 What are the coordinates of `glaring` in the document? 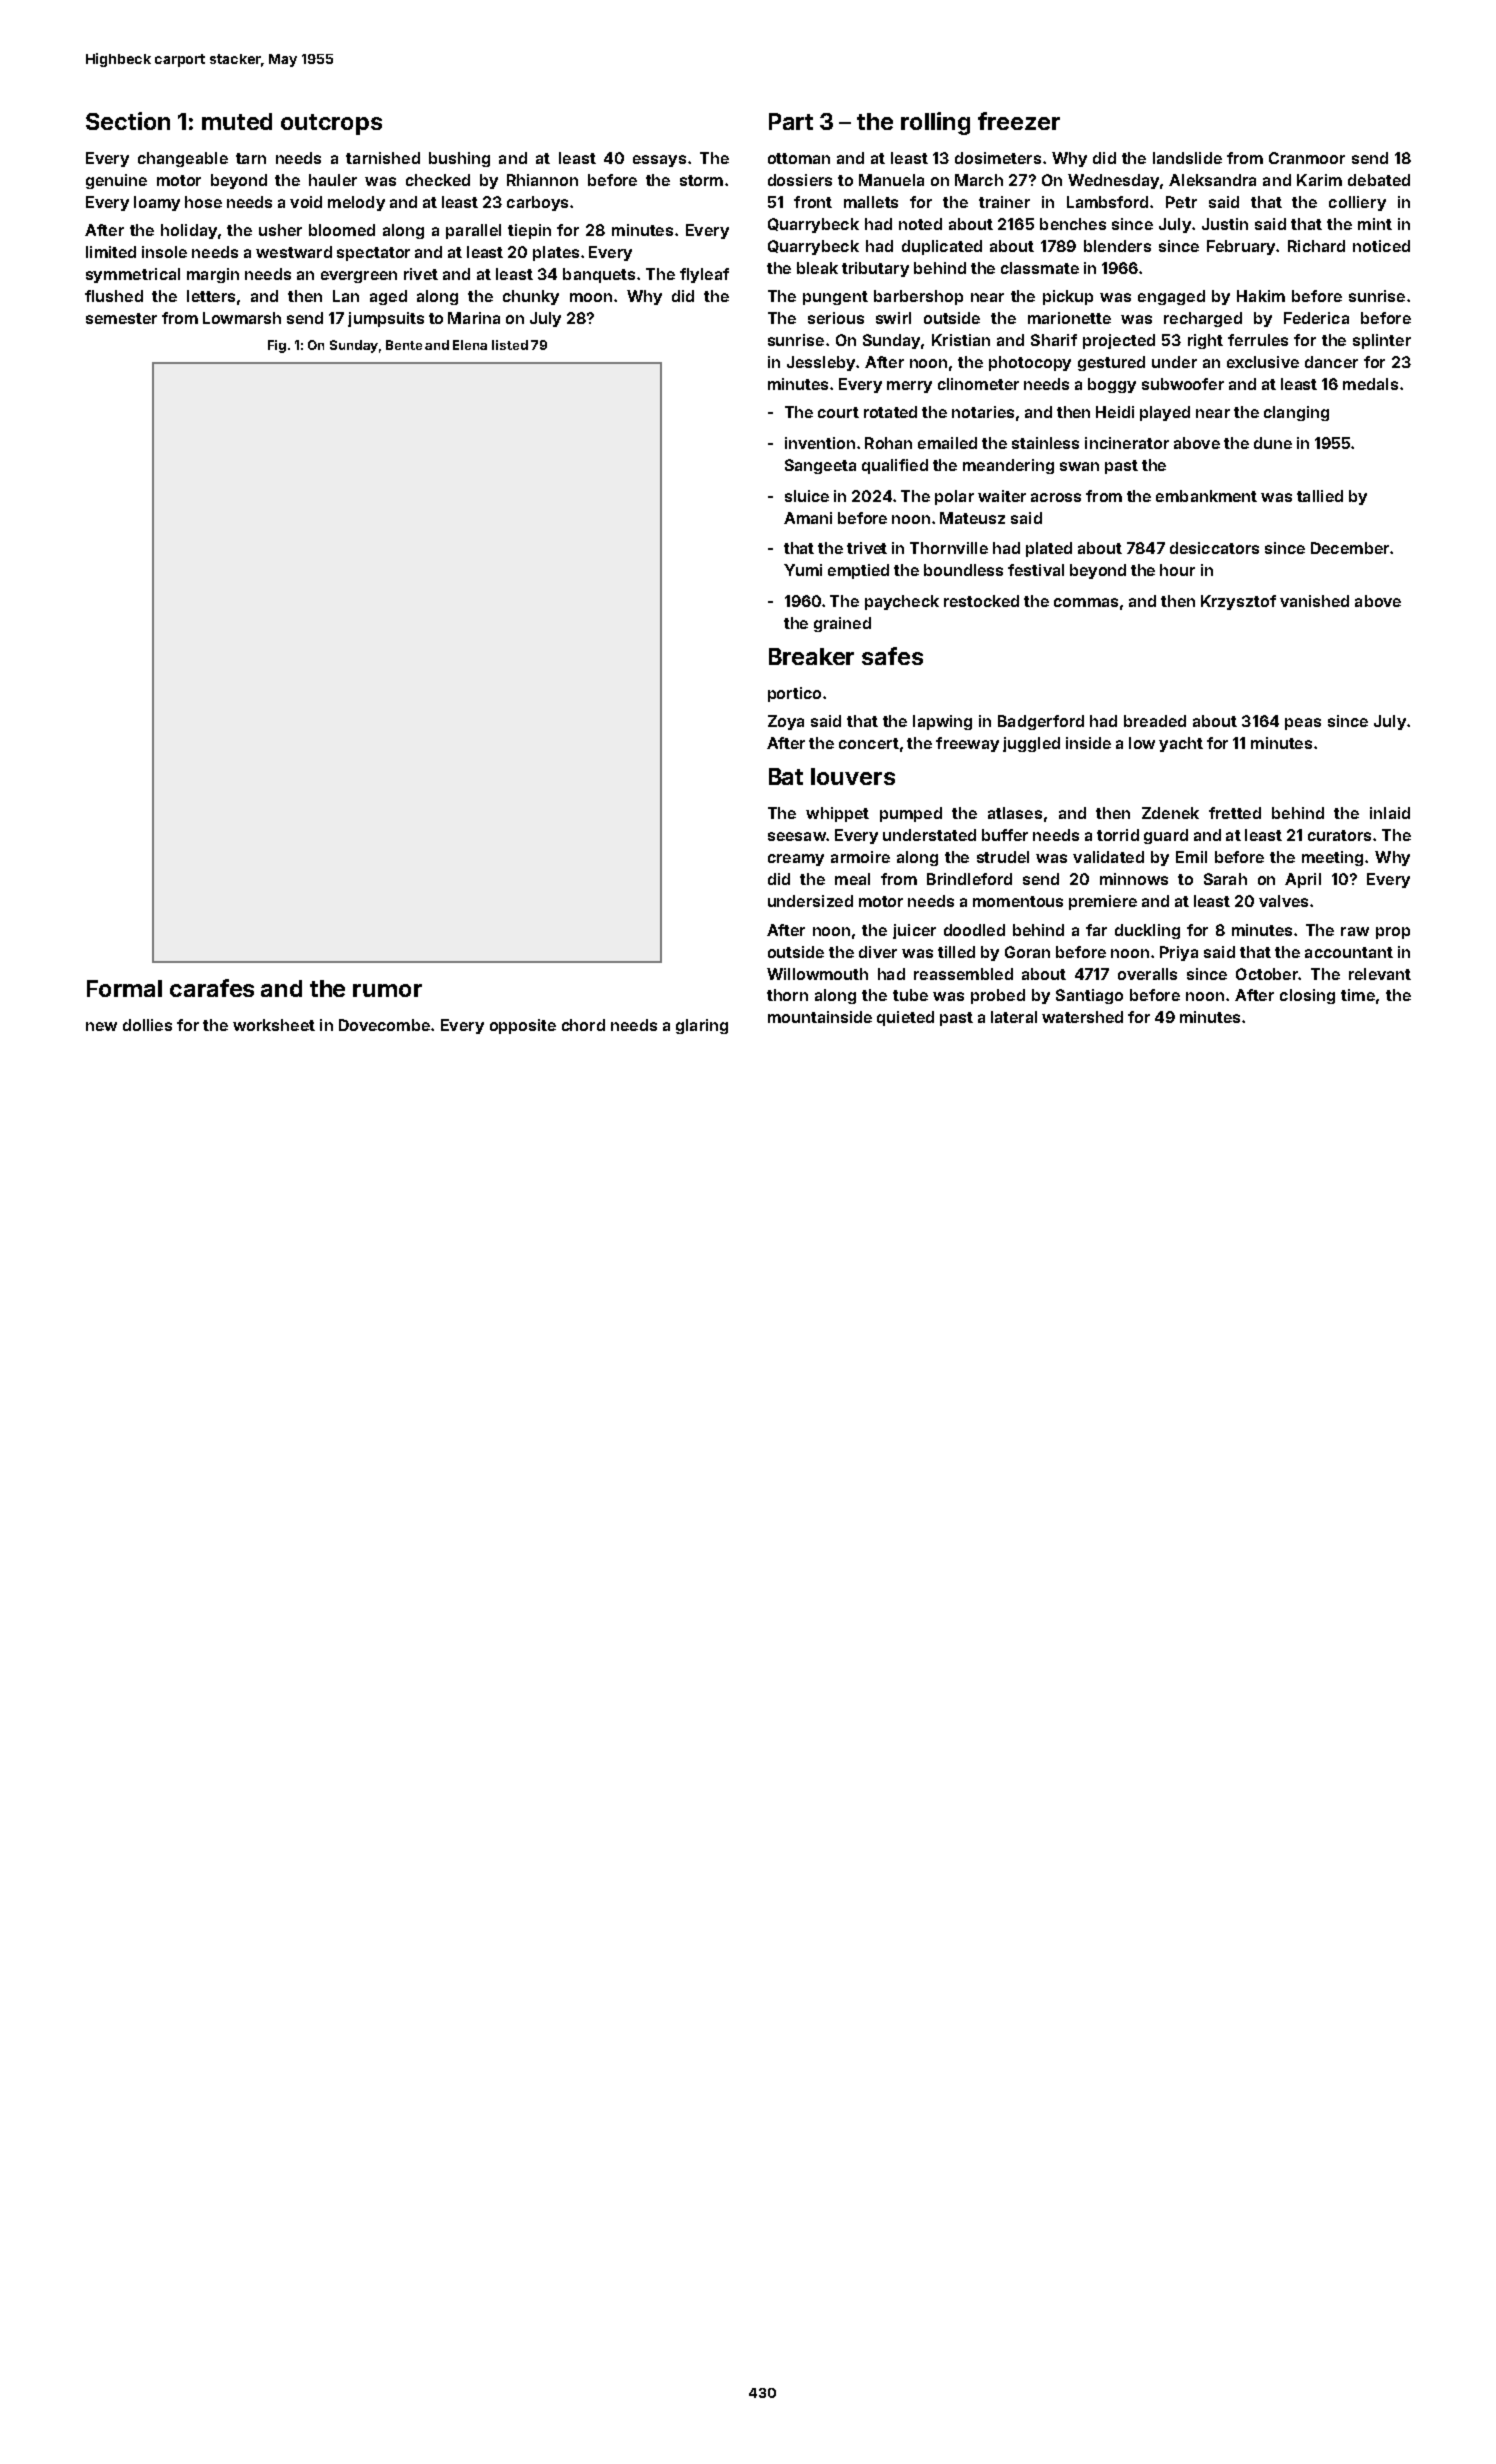 It's located at (702, 1026).
